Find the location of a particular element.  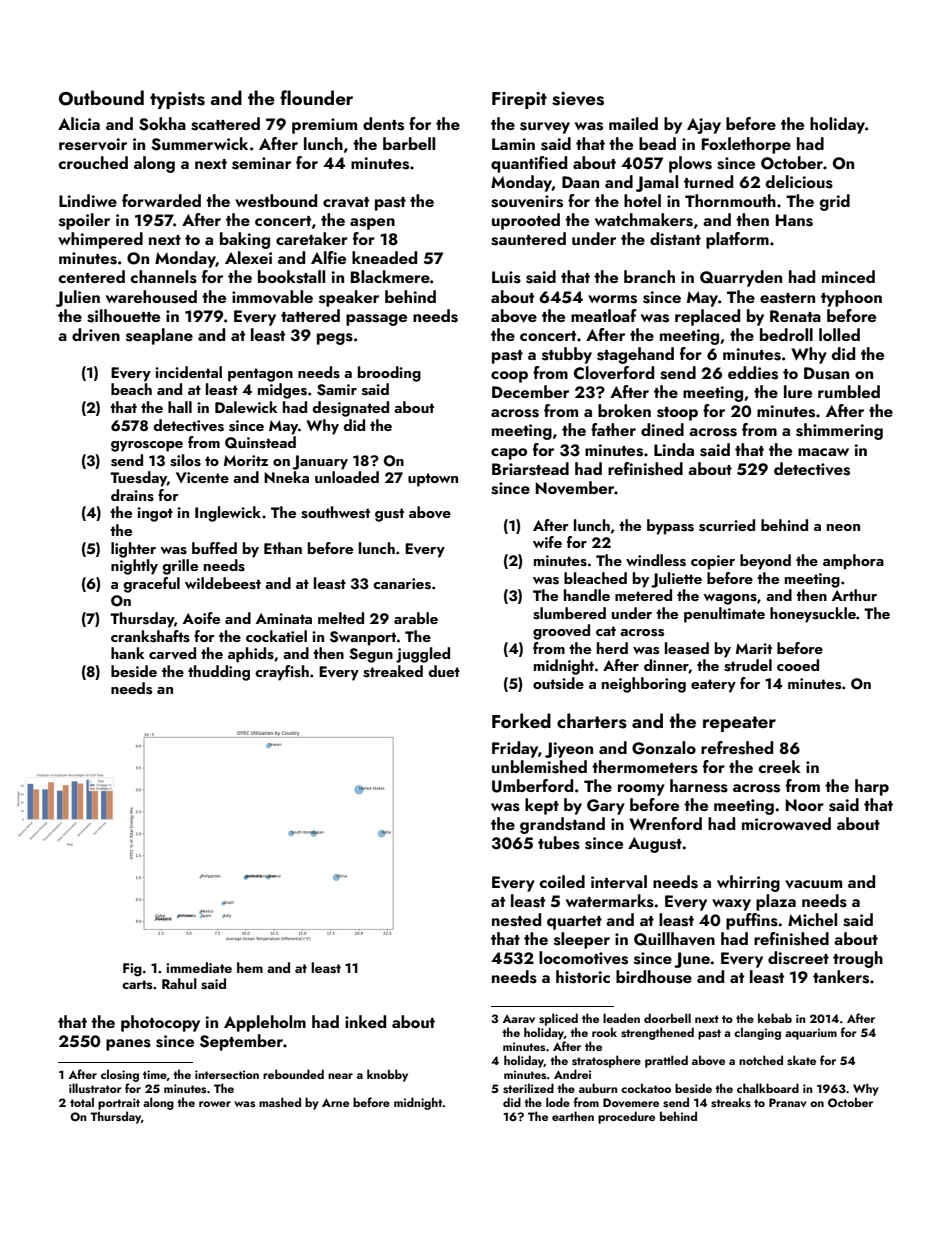

procedure is located at coordinates (626, 1117).
